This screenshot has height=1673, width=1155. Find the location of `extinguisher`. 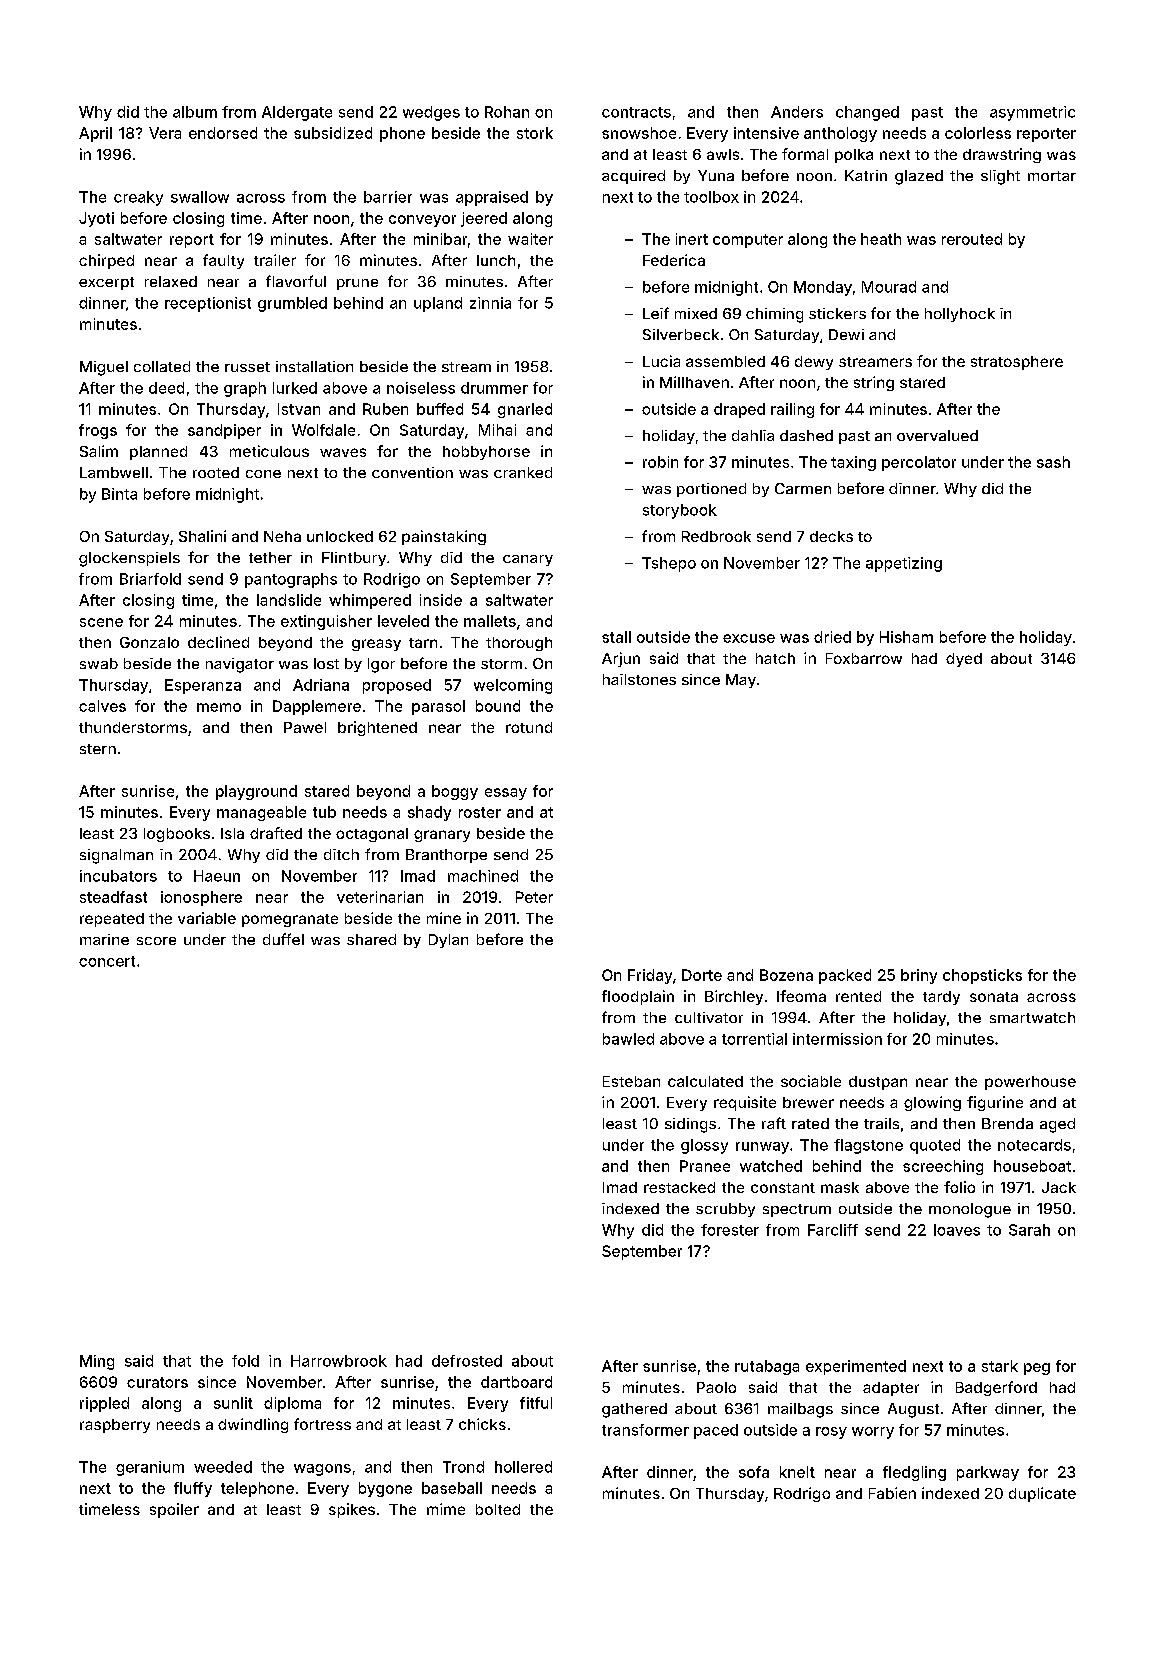

extinguisher is located at coordinates (326, 622).
